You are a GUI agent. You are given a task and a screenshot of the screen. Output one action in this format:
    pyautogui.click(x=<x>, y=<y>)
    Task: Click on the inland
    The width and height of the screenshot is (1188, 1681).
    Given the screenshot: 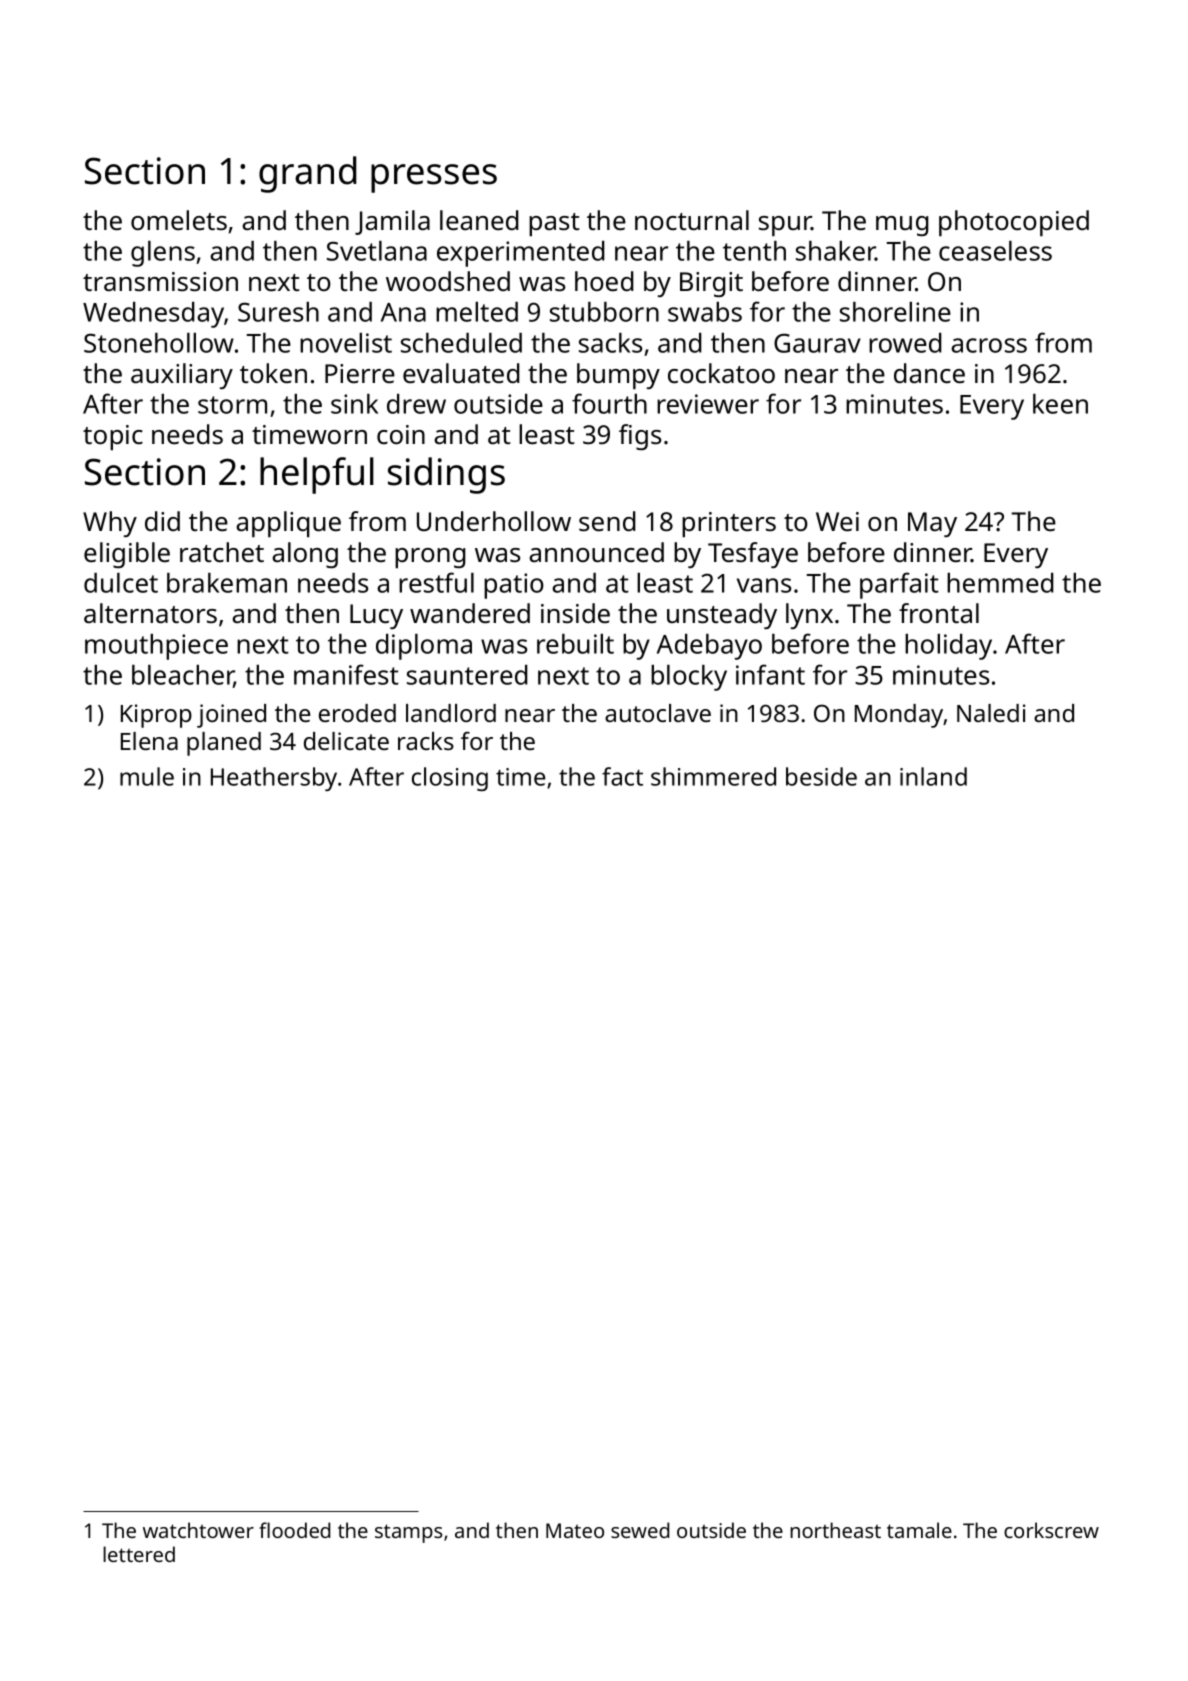 What is the action you would take?
    pyautogui.click(x=933, y=776)
